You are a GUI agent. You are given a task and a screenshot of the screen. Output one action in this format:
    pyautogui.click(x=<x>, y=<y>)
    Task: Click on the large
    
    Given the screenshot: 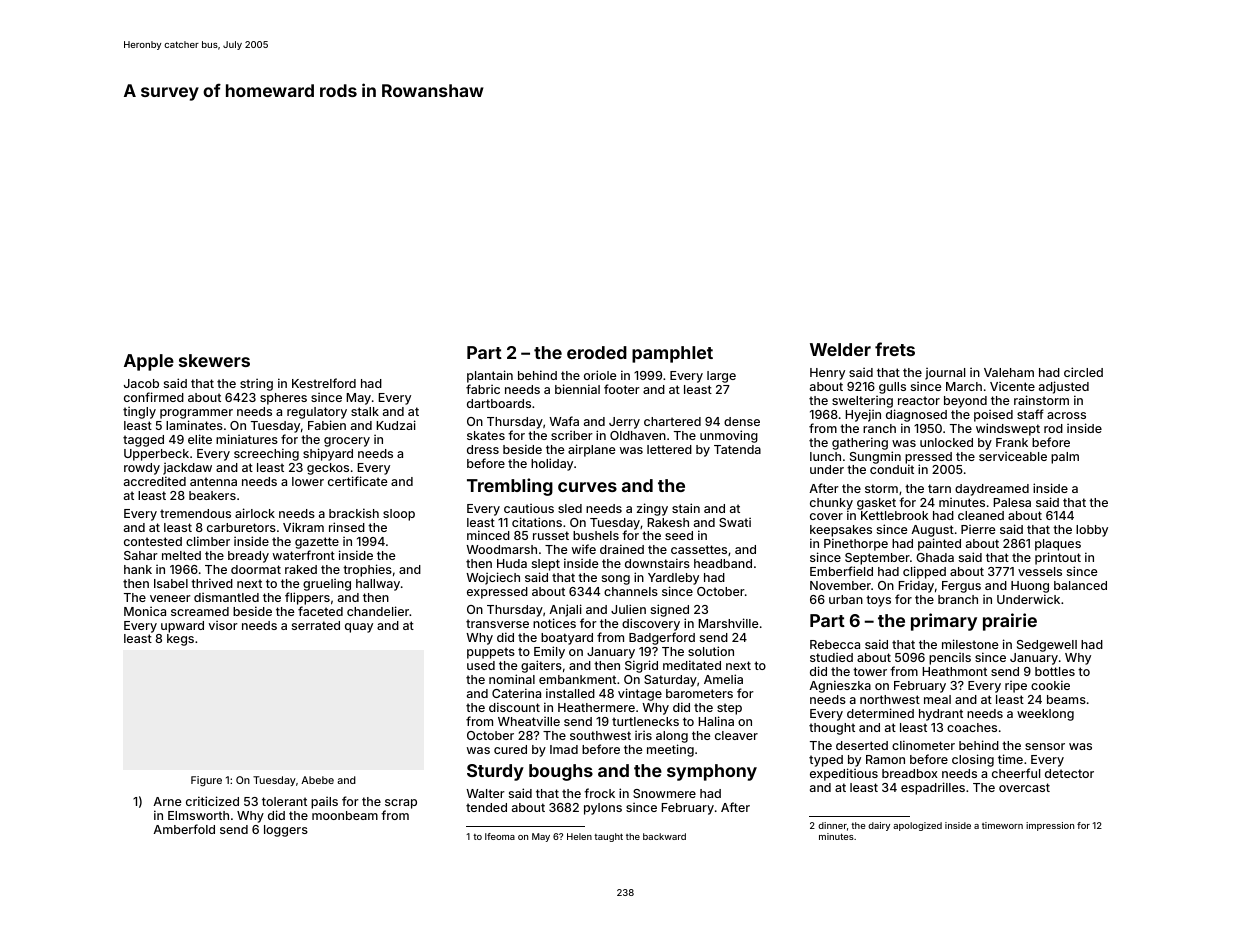 What is the action you would take?
    pyautogui.click(x=721, y=377)
